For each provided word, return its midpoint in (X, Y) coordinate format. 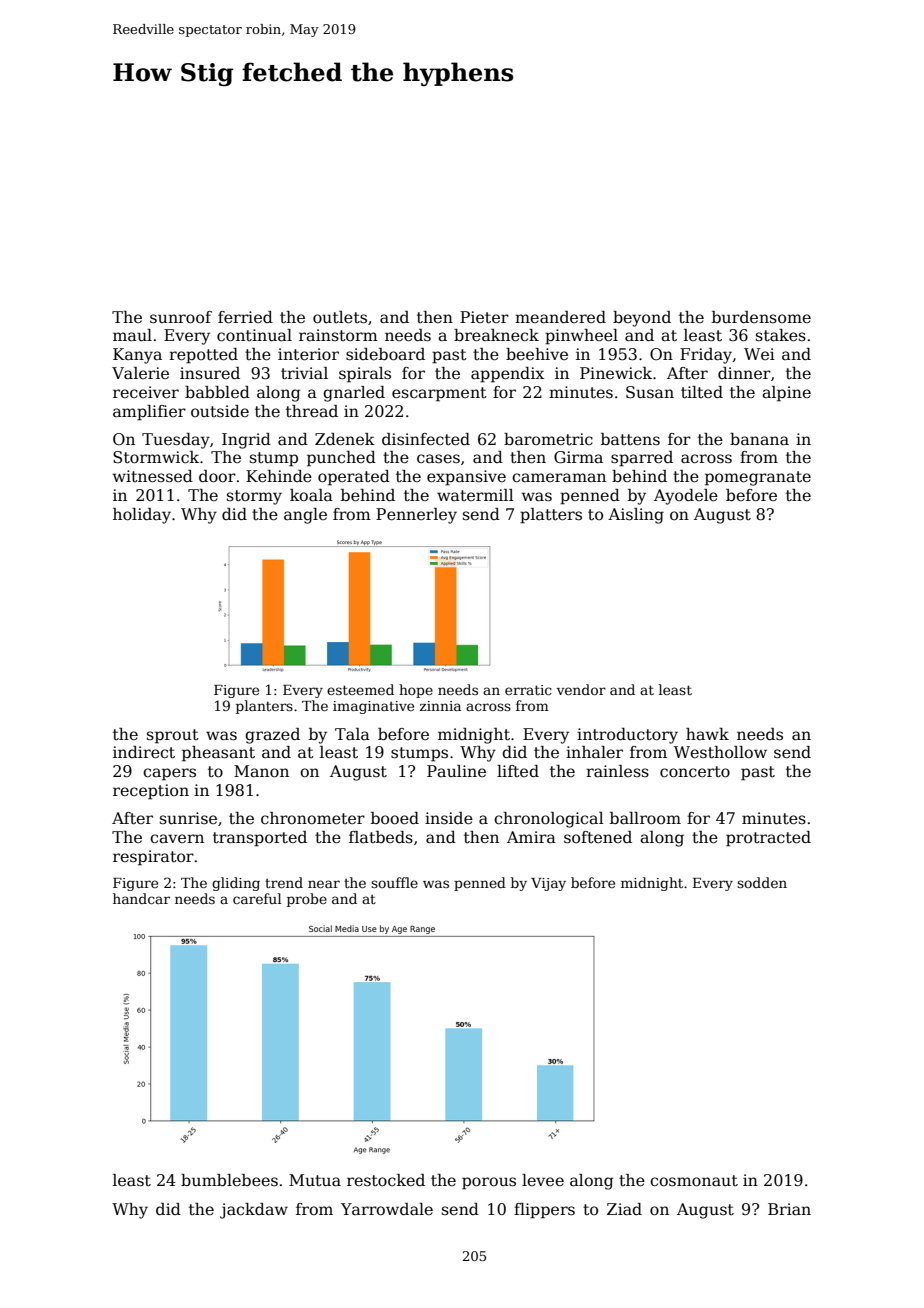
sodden (762, 882)
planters (264, 707)
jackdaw (254, 1211)
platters (551, 516)
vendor (581, 689)
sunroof (181, 317)
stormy (254, 497)
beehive (537, 354)
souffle (394, 882)
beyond (642, 319)
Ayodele (686, 497)
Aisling (636, 516)
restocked (386, 1180)
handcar (141, 898)
